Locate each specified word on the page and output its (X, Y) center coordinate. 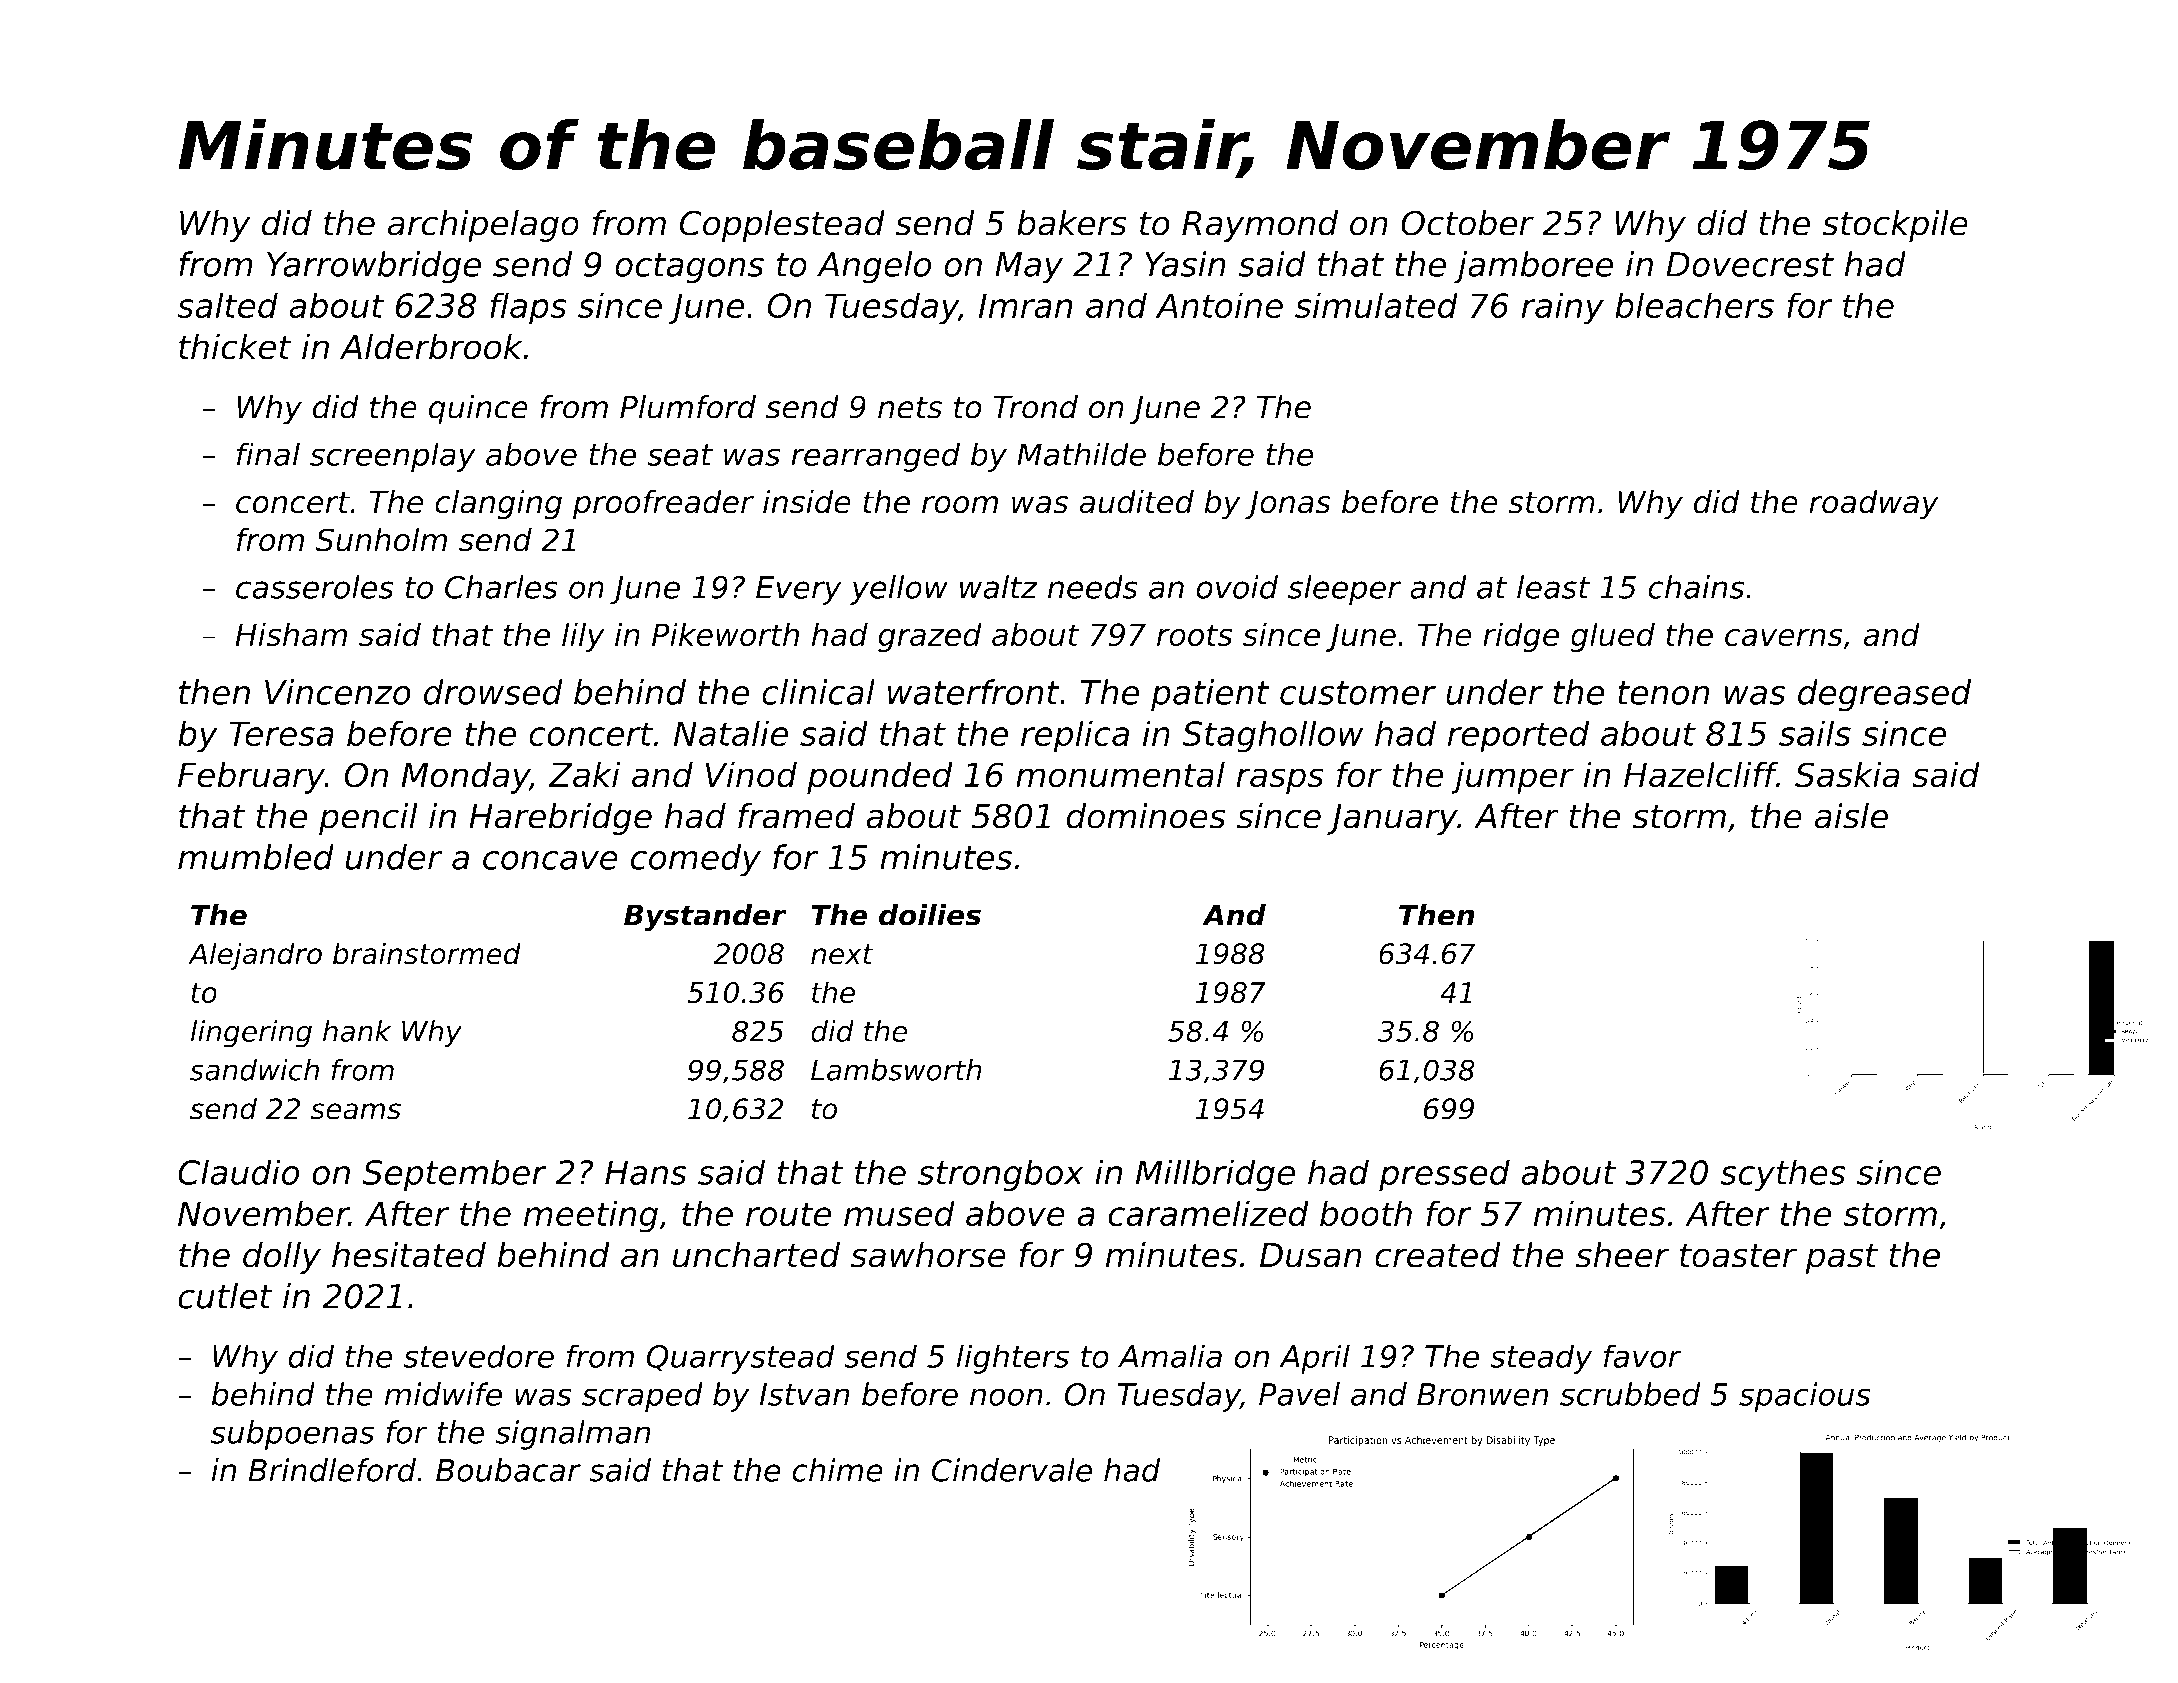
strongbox (1001, 1175)
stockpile (1895, 226)
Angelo (874, 267)
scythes (1783, 1175)
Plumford (688, 407)
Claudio (238, 1172)
